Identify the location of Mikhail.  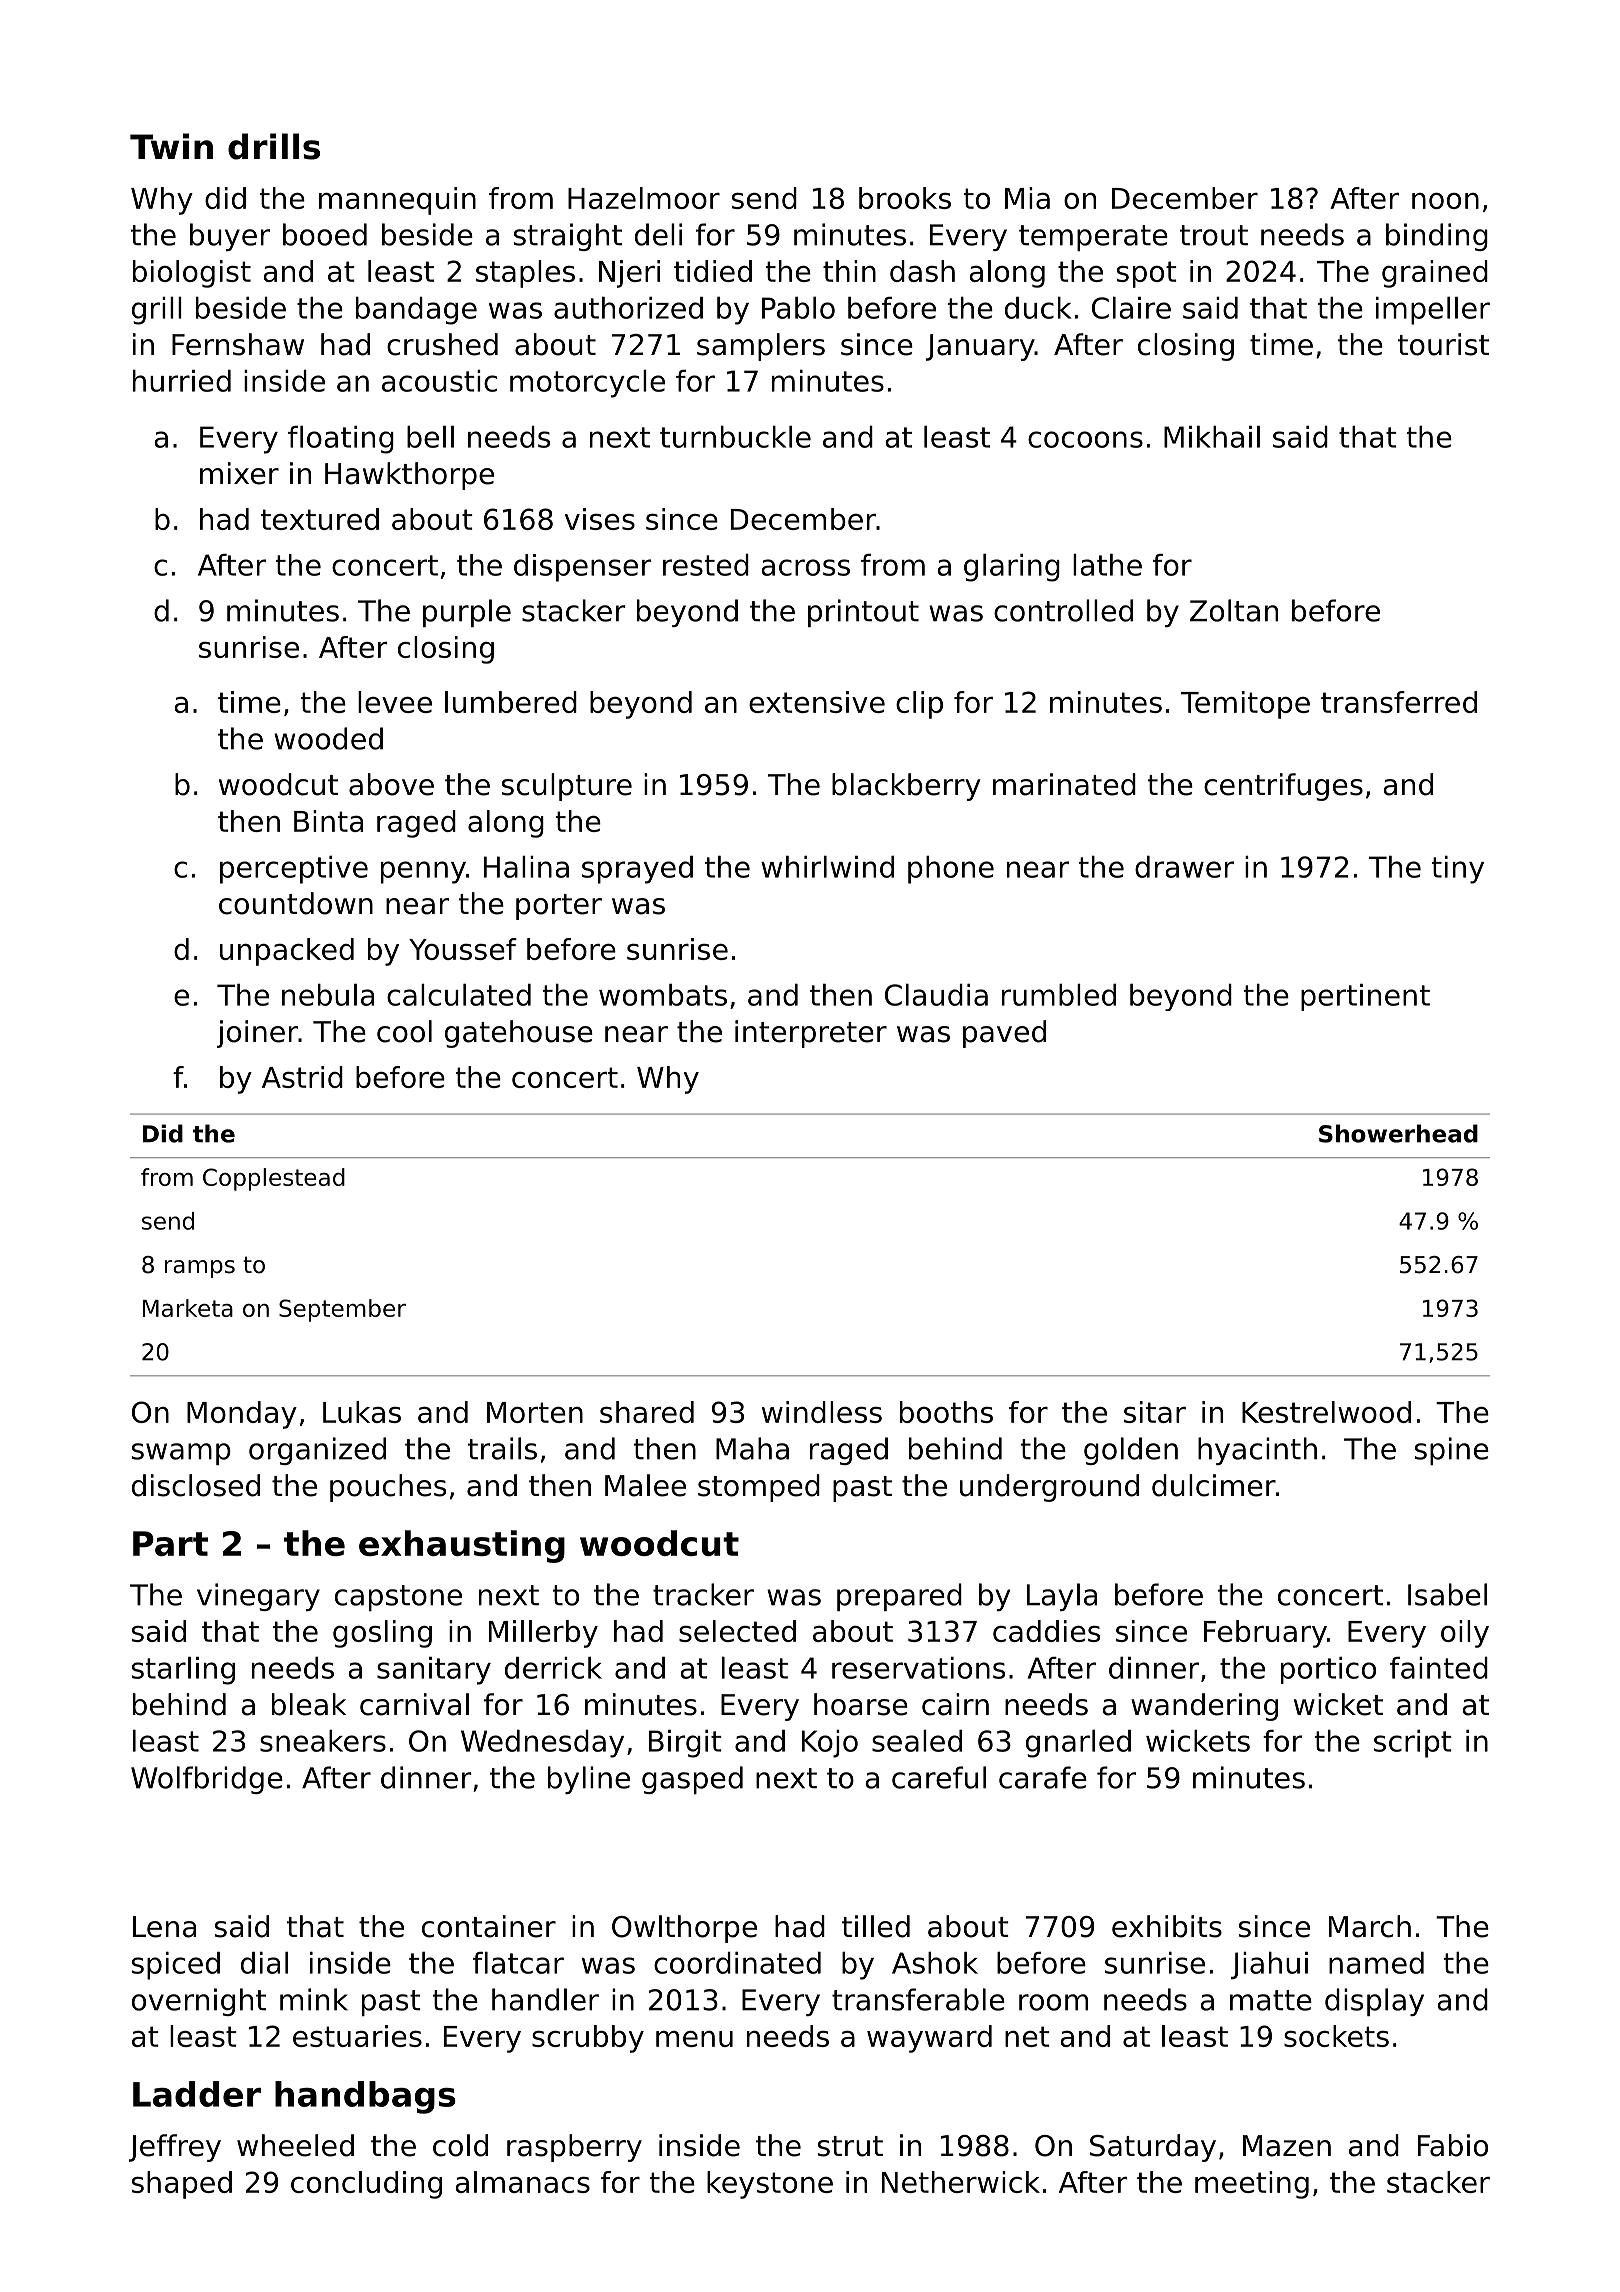
(1212, 437).
